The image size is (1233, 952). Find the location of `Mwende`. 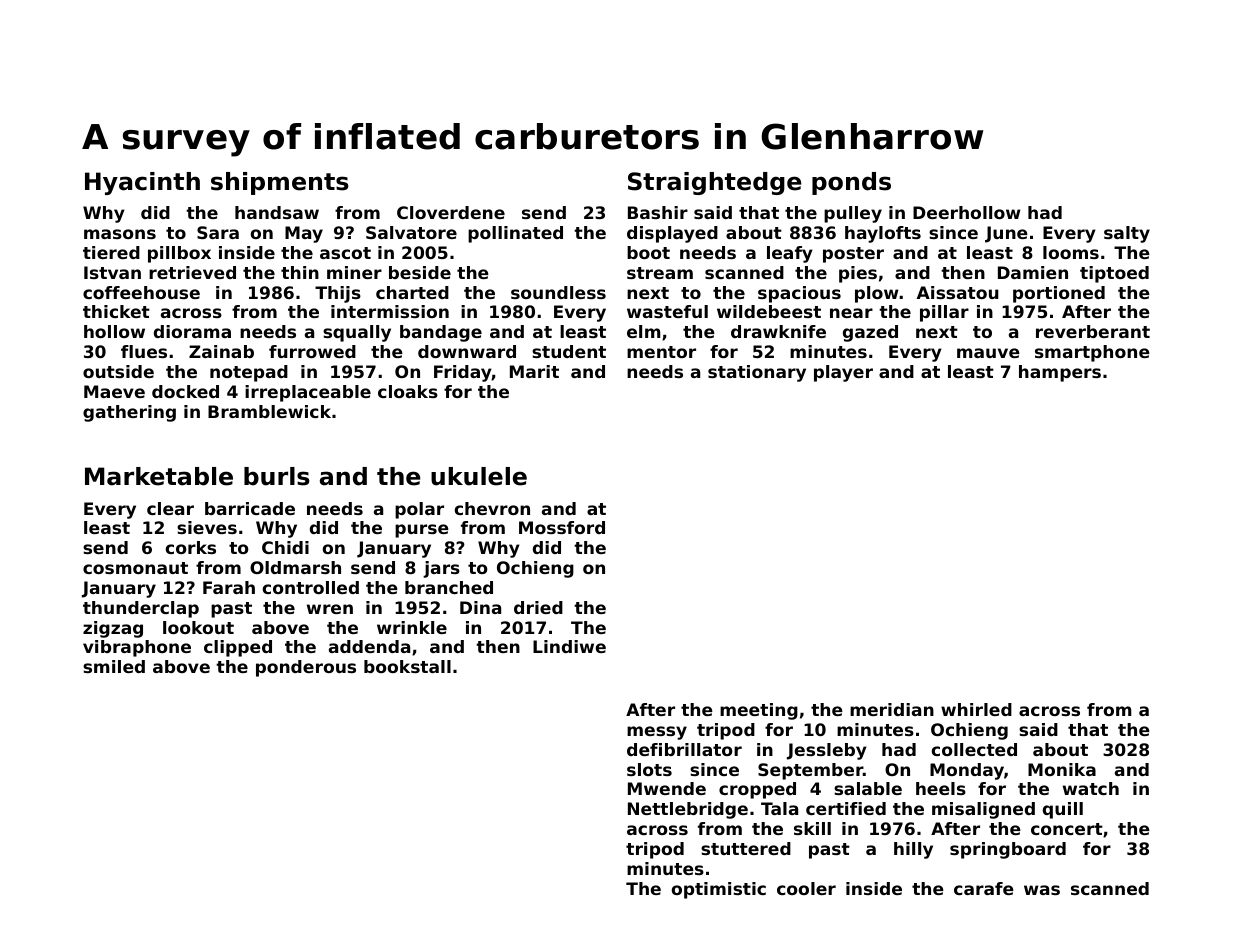

Mwende is located at coordinates (667, 788).
